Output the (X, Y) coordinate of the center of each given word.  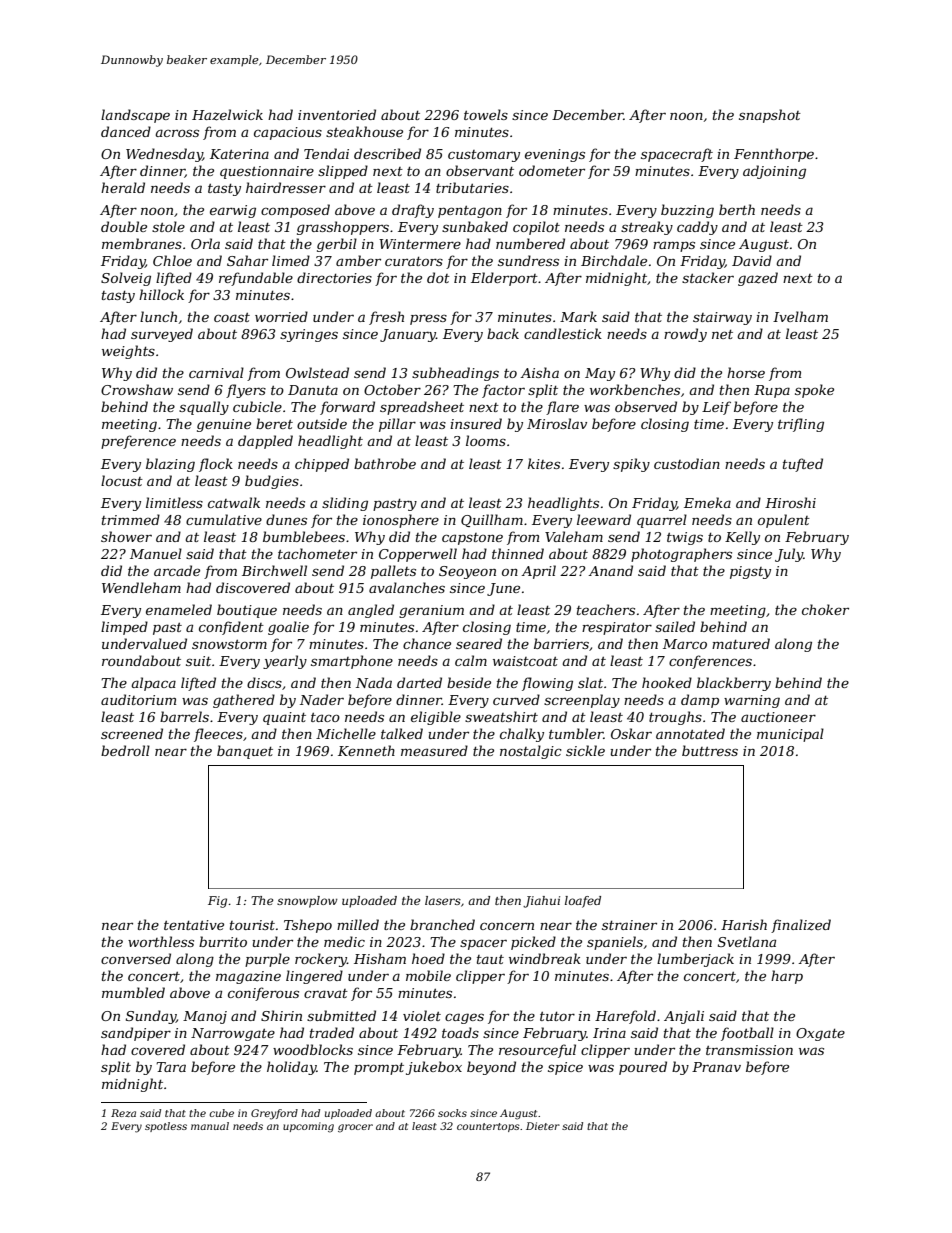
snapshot (770, 116)
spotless (166, 1127)
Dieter (543, 1126)
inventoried (337, 114)
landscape (135, 116)
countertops (488, 1127)
